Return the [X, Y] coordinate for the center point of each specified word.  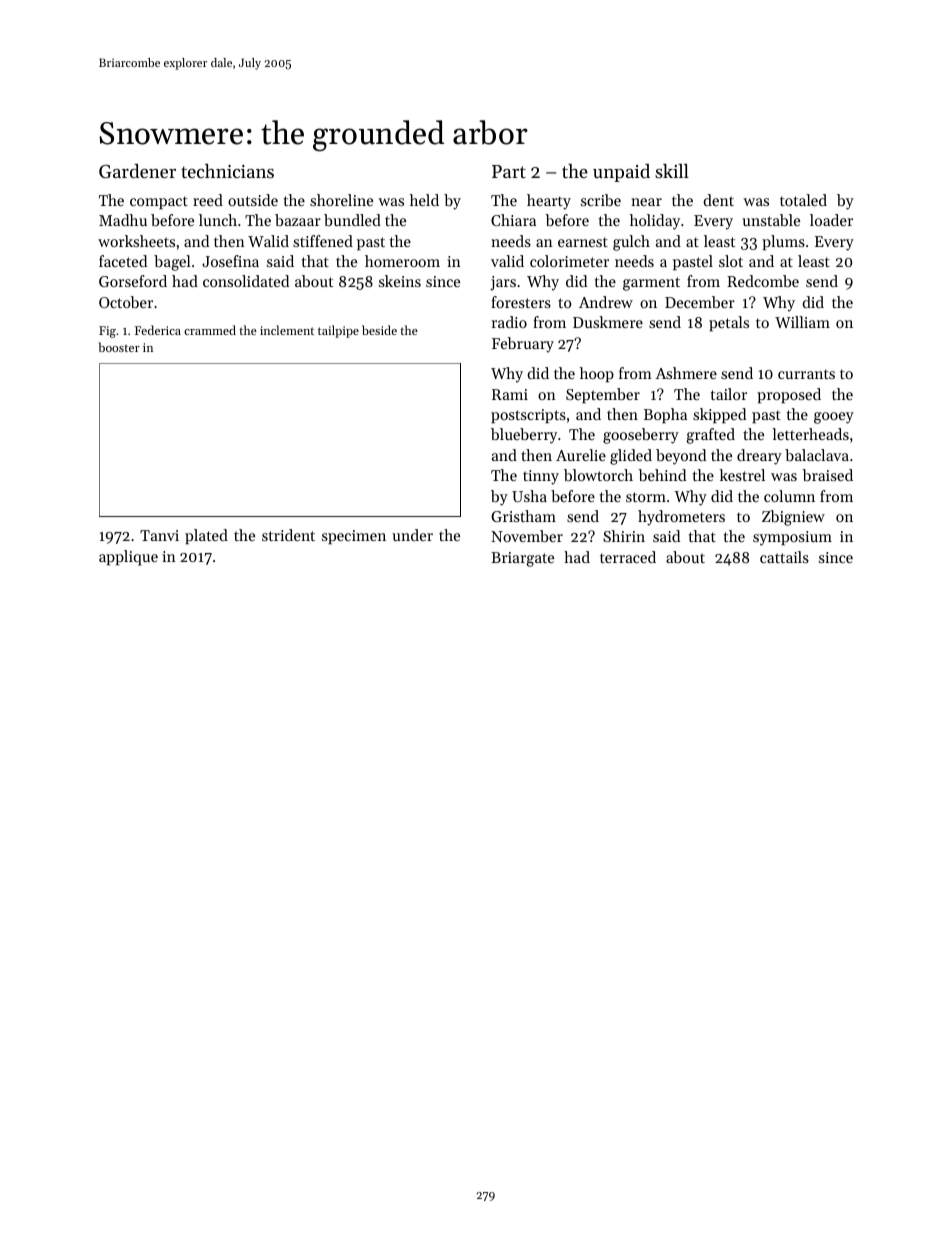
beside [379, 330]
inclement [287, 330]
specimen [354, 537]
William [802, 322]
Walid [268, 241]
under [412, 535]
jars [503, 283]
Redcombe [763, 281]
